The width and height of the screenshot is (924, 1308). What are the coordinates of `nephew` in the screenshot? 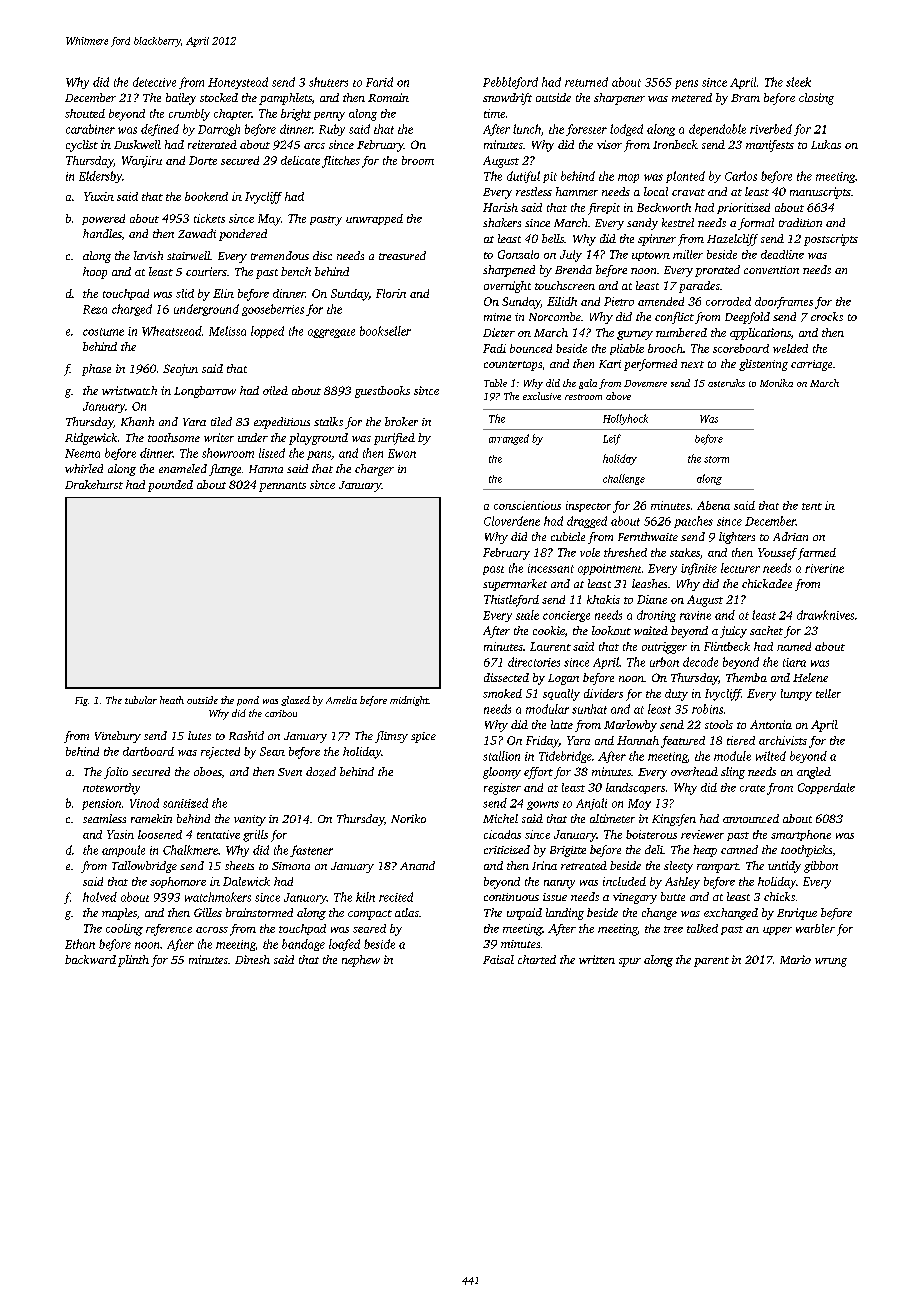 It's located at (361, 961).
